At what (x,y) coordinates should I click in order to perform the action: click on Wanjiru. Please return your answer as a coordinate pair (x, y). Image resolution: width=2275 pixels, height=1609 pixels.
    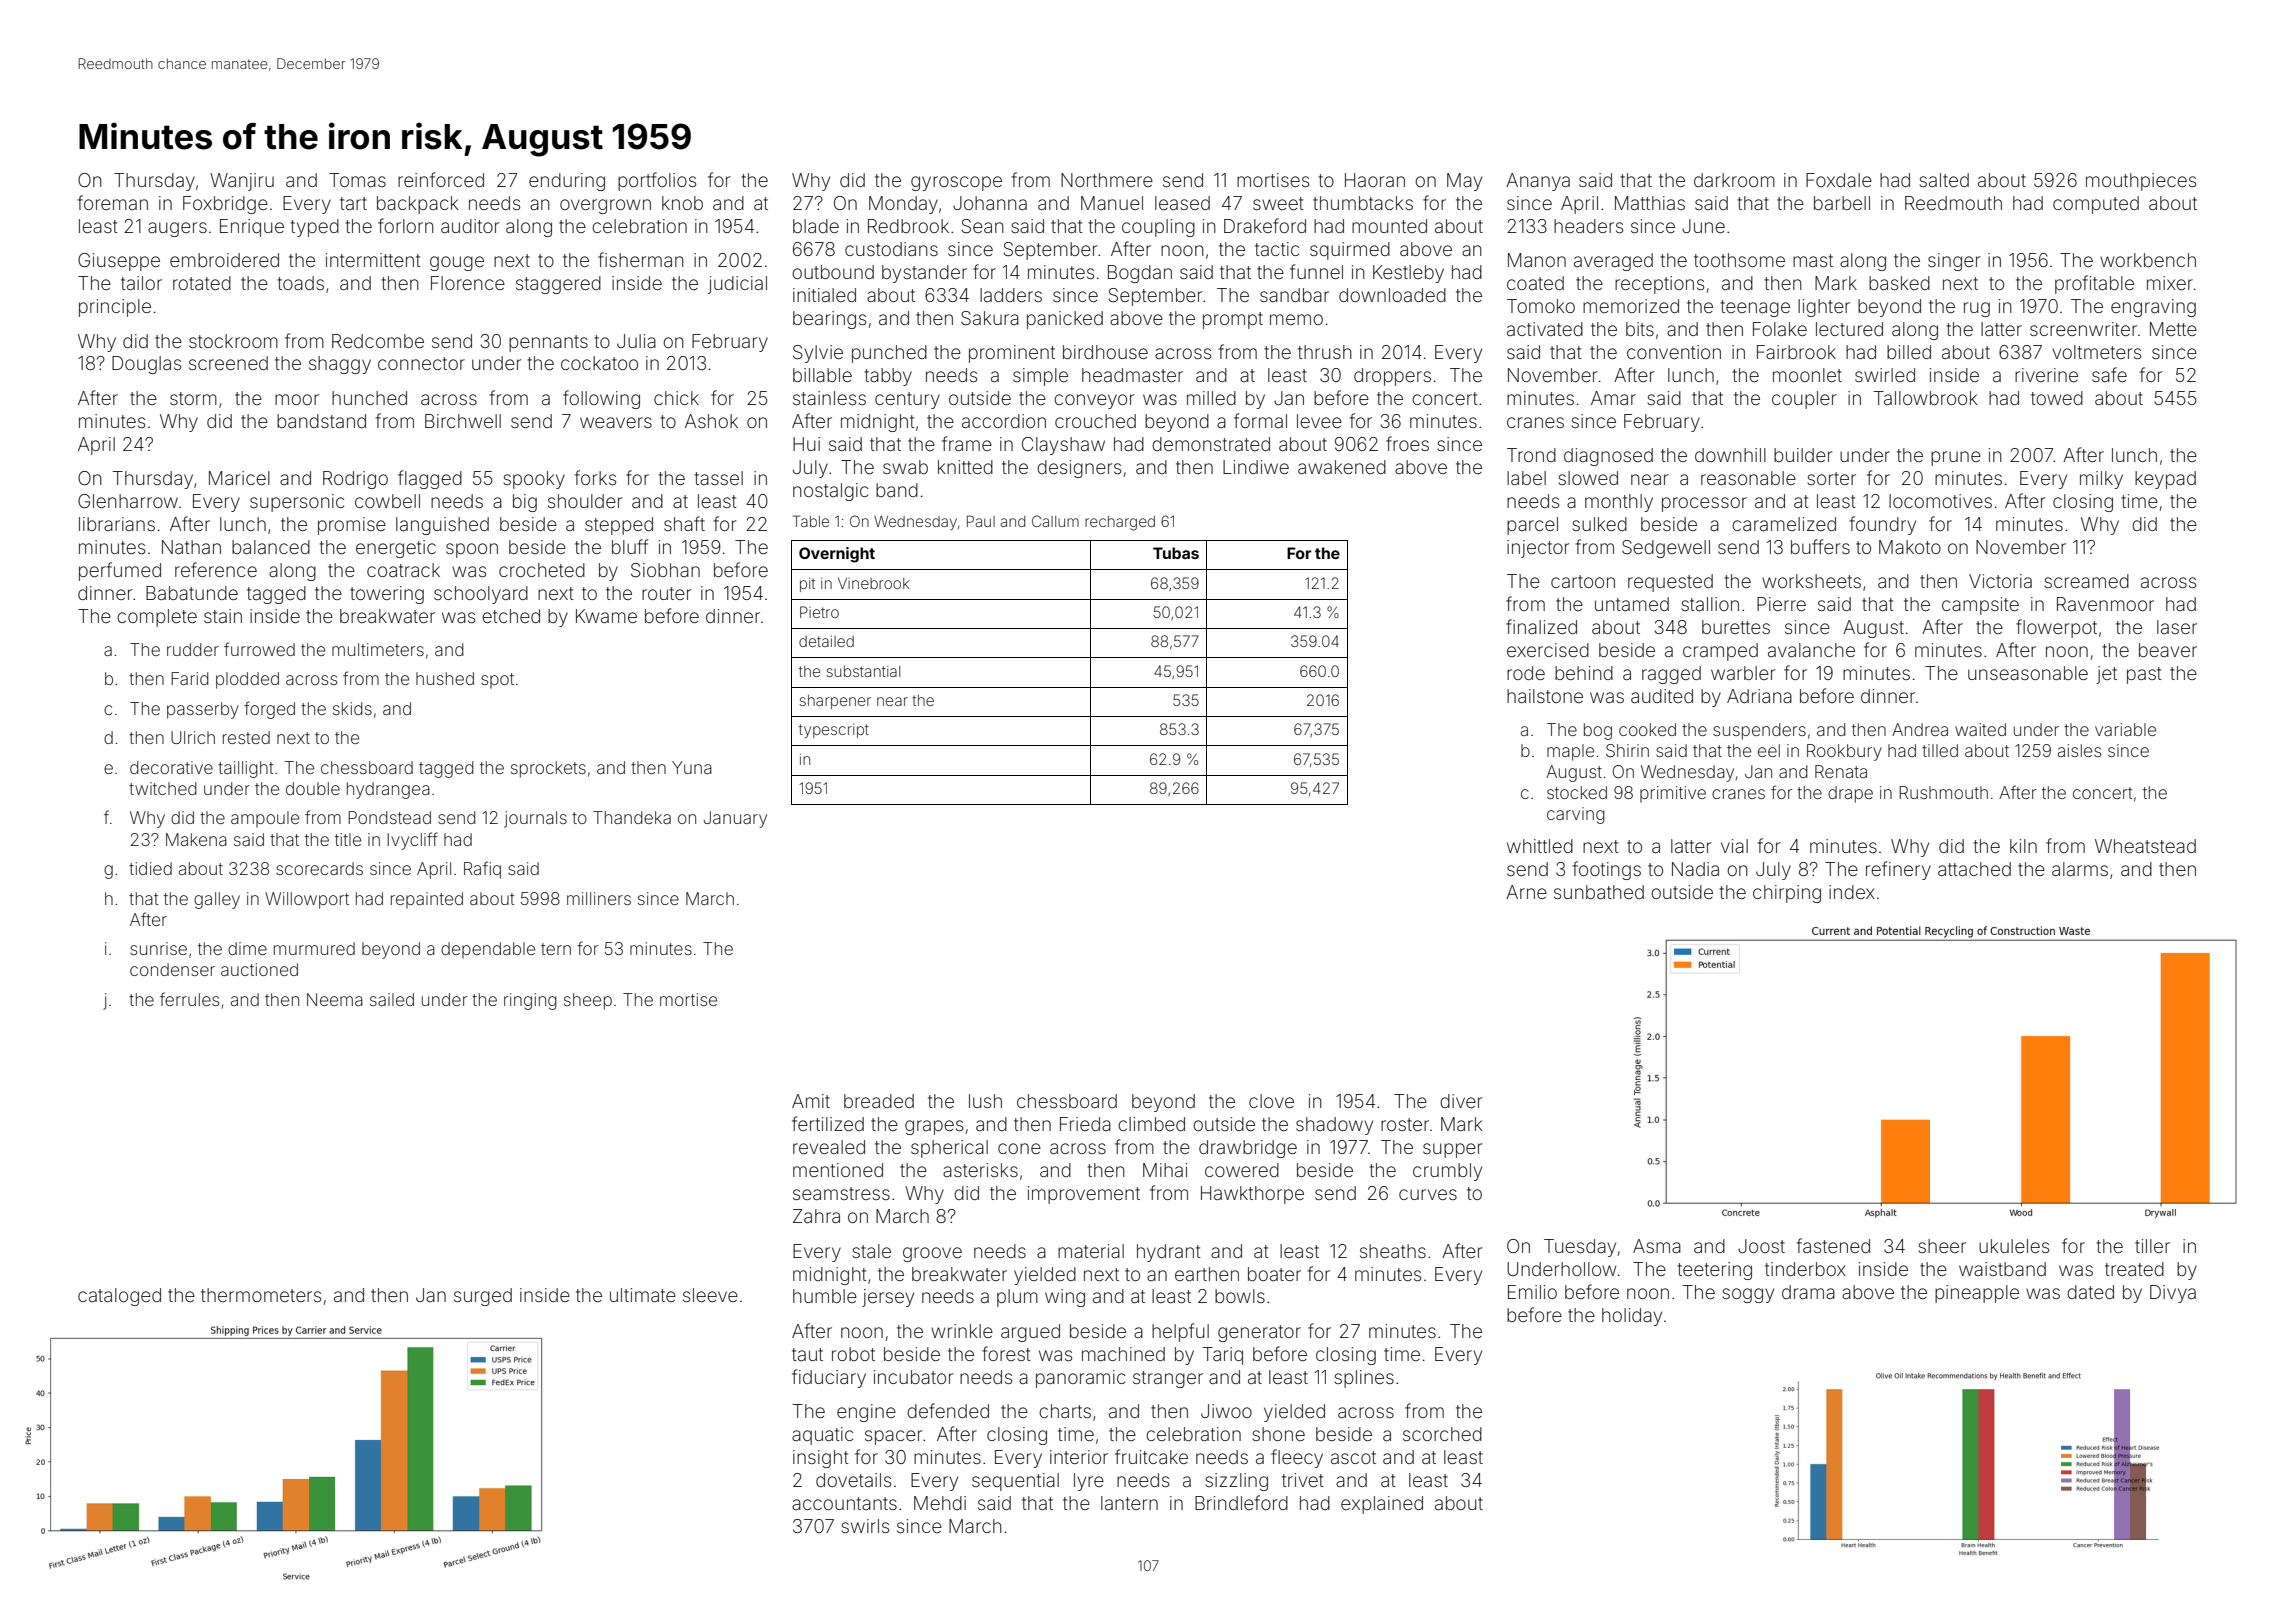
    Looking at the image, I should click on (242, 182).
